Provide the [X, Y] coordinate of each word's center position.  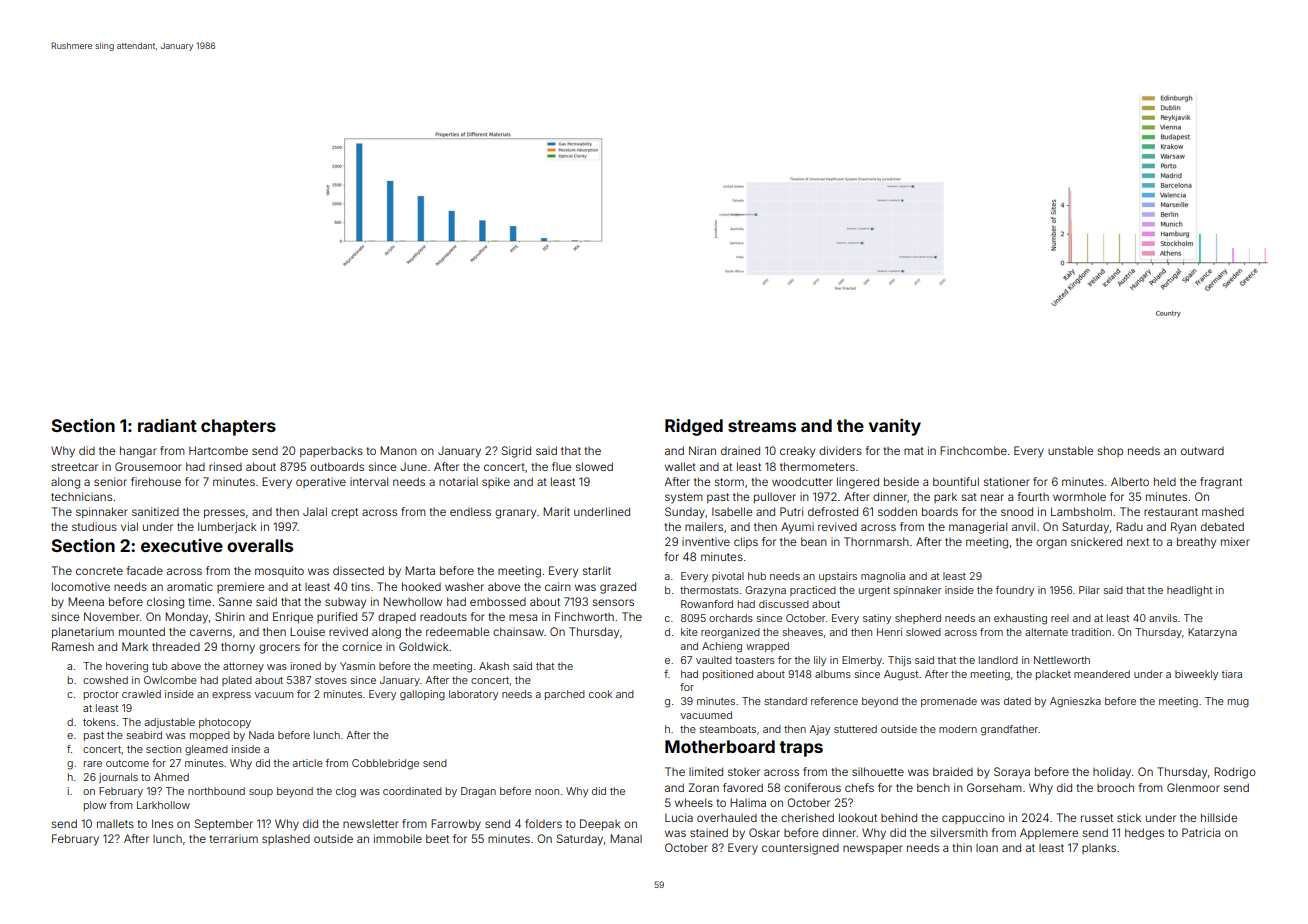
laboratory [473, 695]
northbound [216, 791]
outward [1202, 451]
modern [958, 729]
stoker [744, 772]
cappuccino [973, 818]
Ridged [694, 427]
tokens [99, 722]
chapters [238, 427]
